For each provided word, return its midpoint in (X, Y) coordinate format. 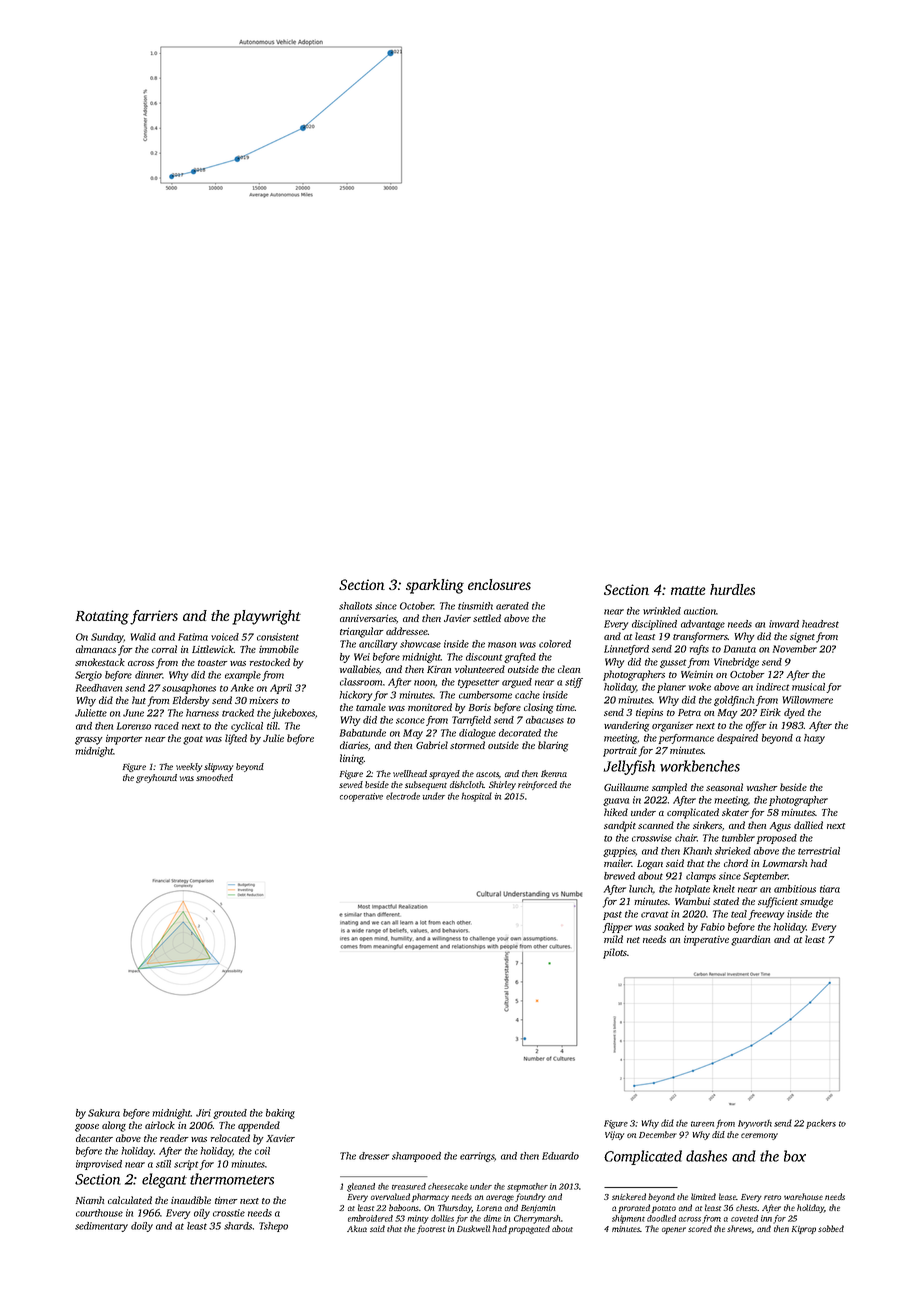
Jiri (203, 1113)
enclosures (499, 584)
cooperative (361, 797)
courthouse (99, 1213)
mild (613, 939)
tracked (238, 713)
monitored (430, 707)
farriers (154, 617)
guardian (750, 940)
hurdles (732, 589)
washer (762, 787)
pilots (615, 953)
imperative (706, 940)
